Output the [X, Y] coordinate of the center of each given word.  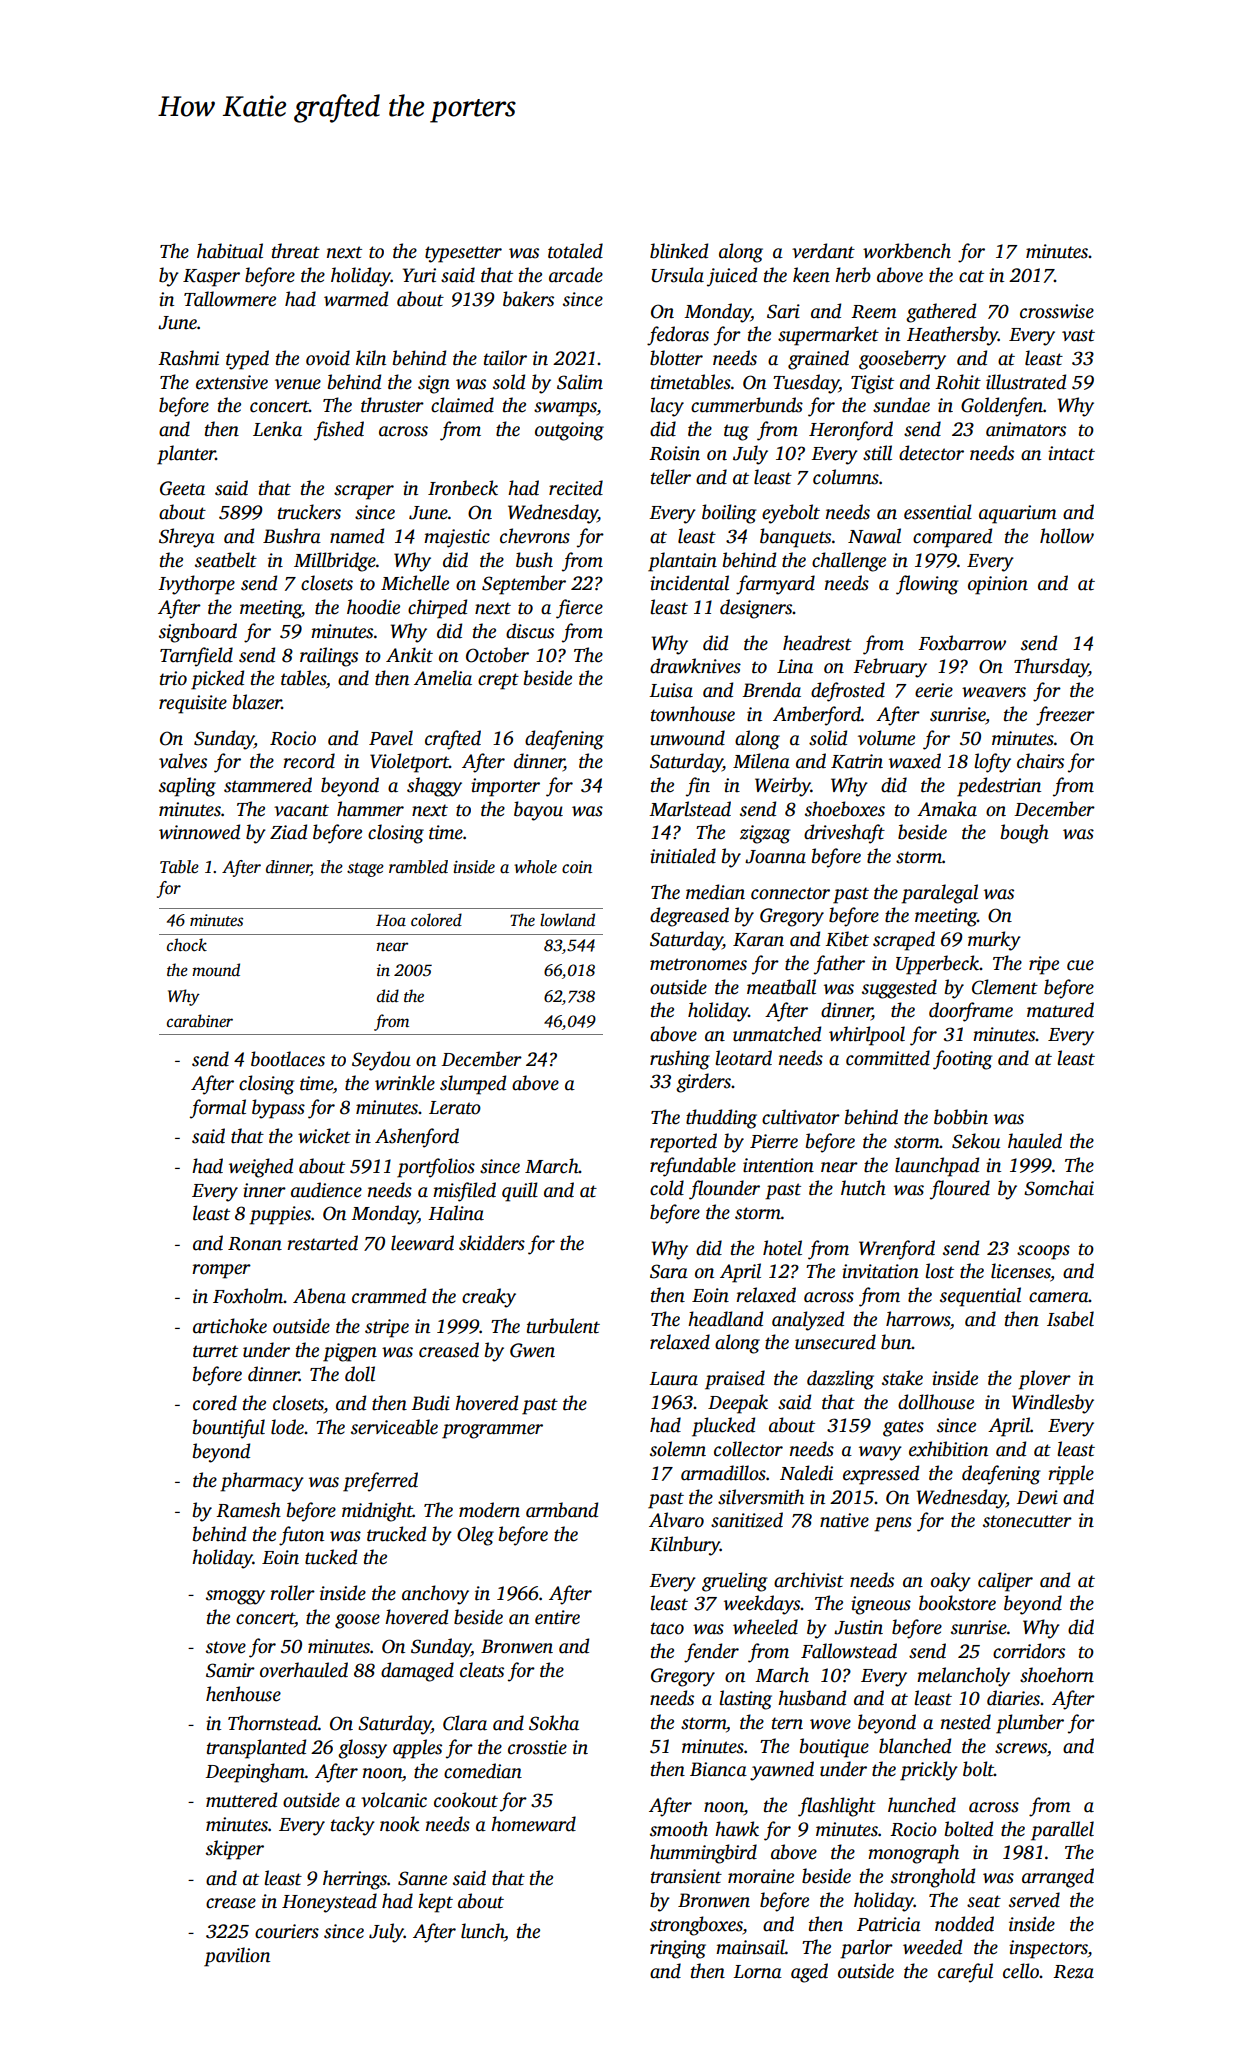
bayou [538, 811]
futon [301, 1536]
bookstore [957, 1603]
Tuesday [806, 384]
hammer [370, 809]
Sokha [554, 1723]
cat [971, 276]
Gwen [532, 1350]
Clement [1005, 987]
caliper [1005, 1582]
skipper [235, 1850]
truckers [309, 512]
